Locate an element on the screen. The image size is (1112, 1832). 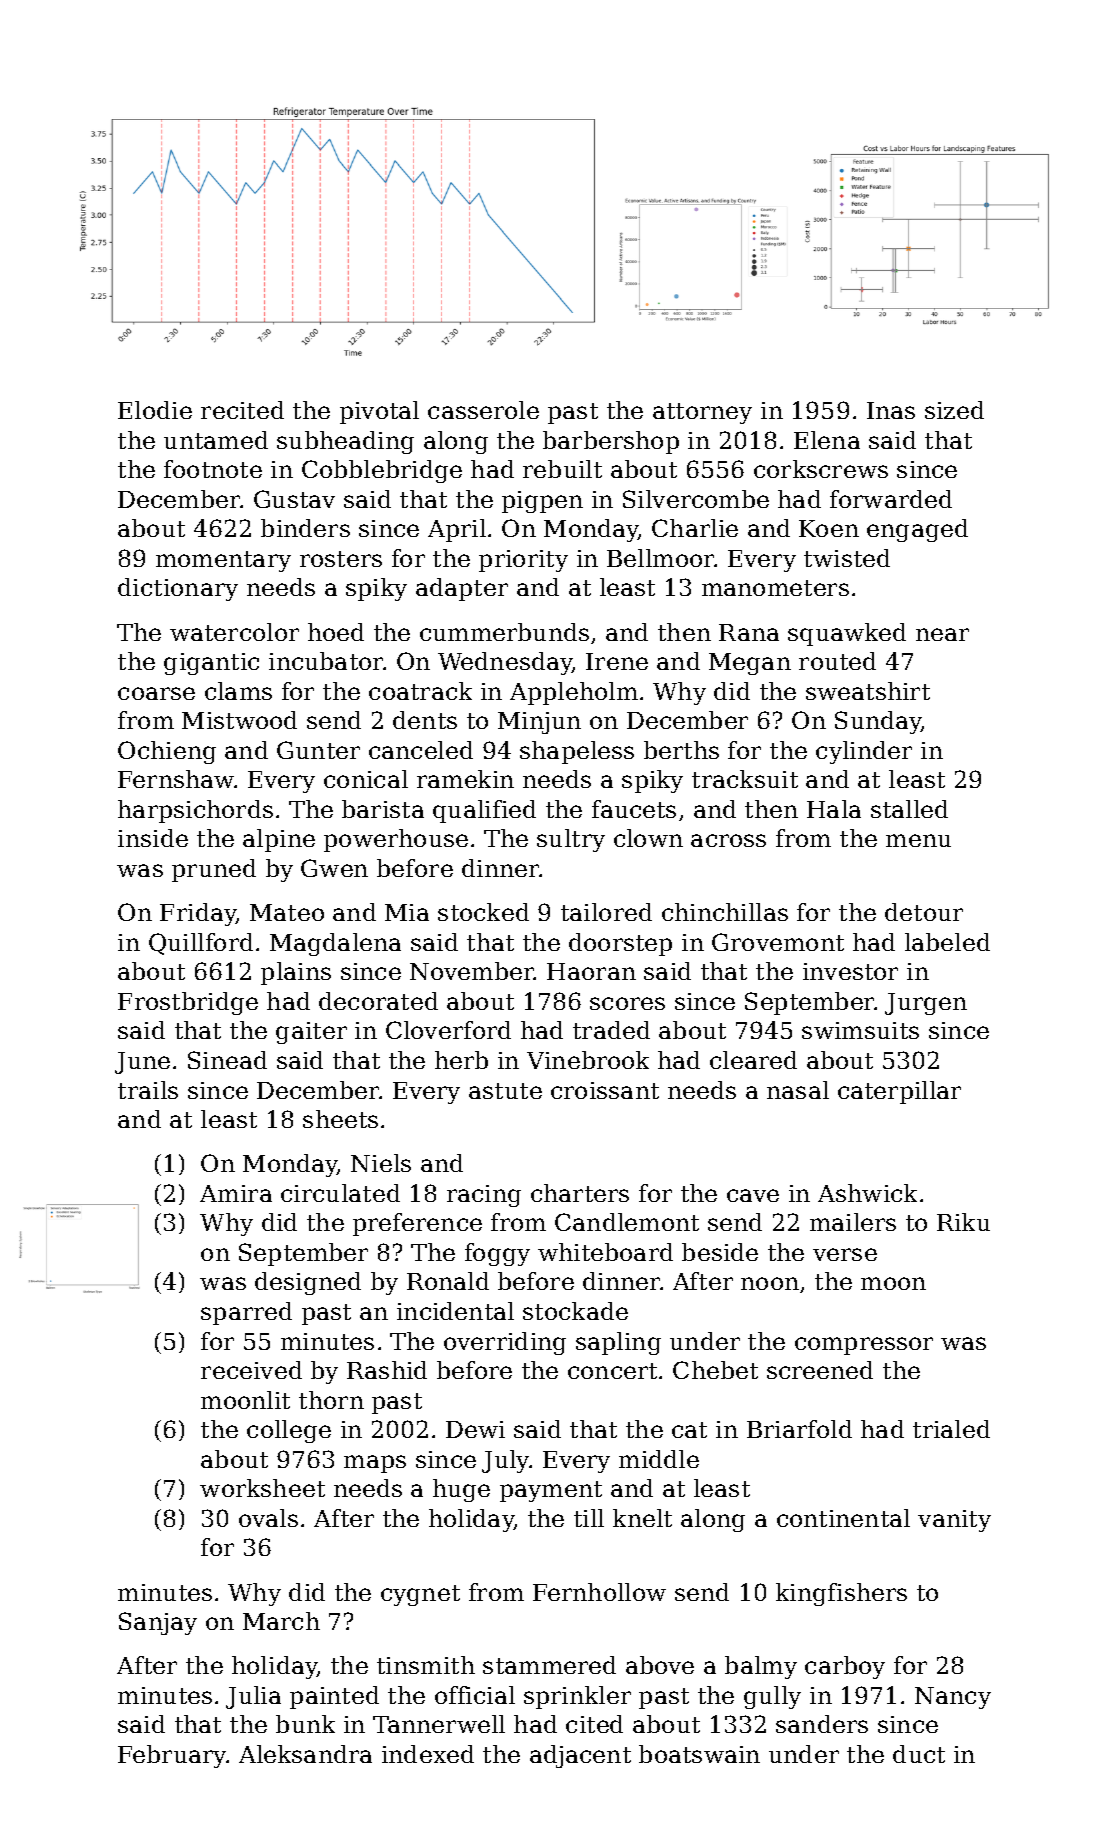
pigpen is located at coordinates (542, 502).
